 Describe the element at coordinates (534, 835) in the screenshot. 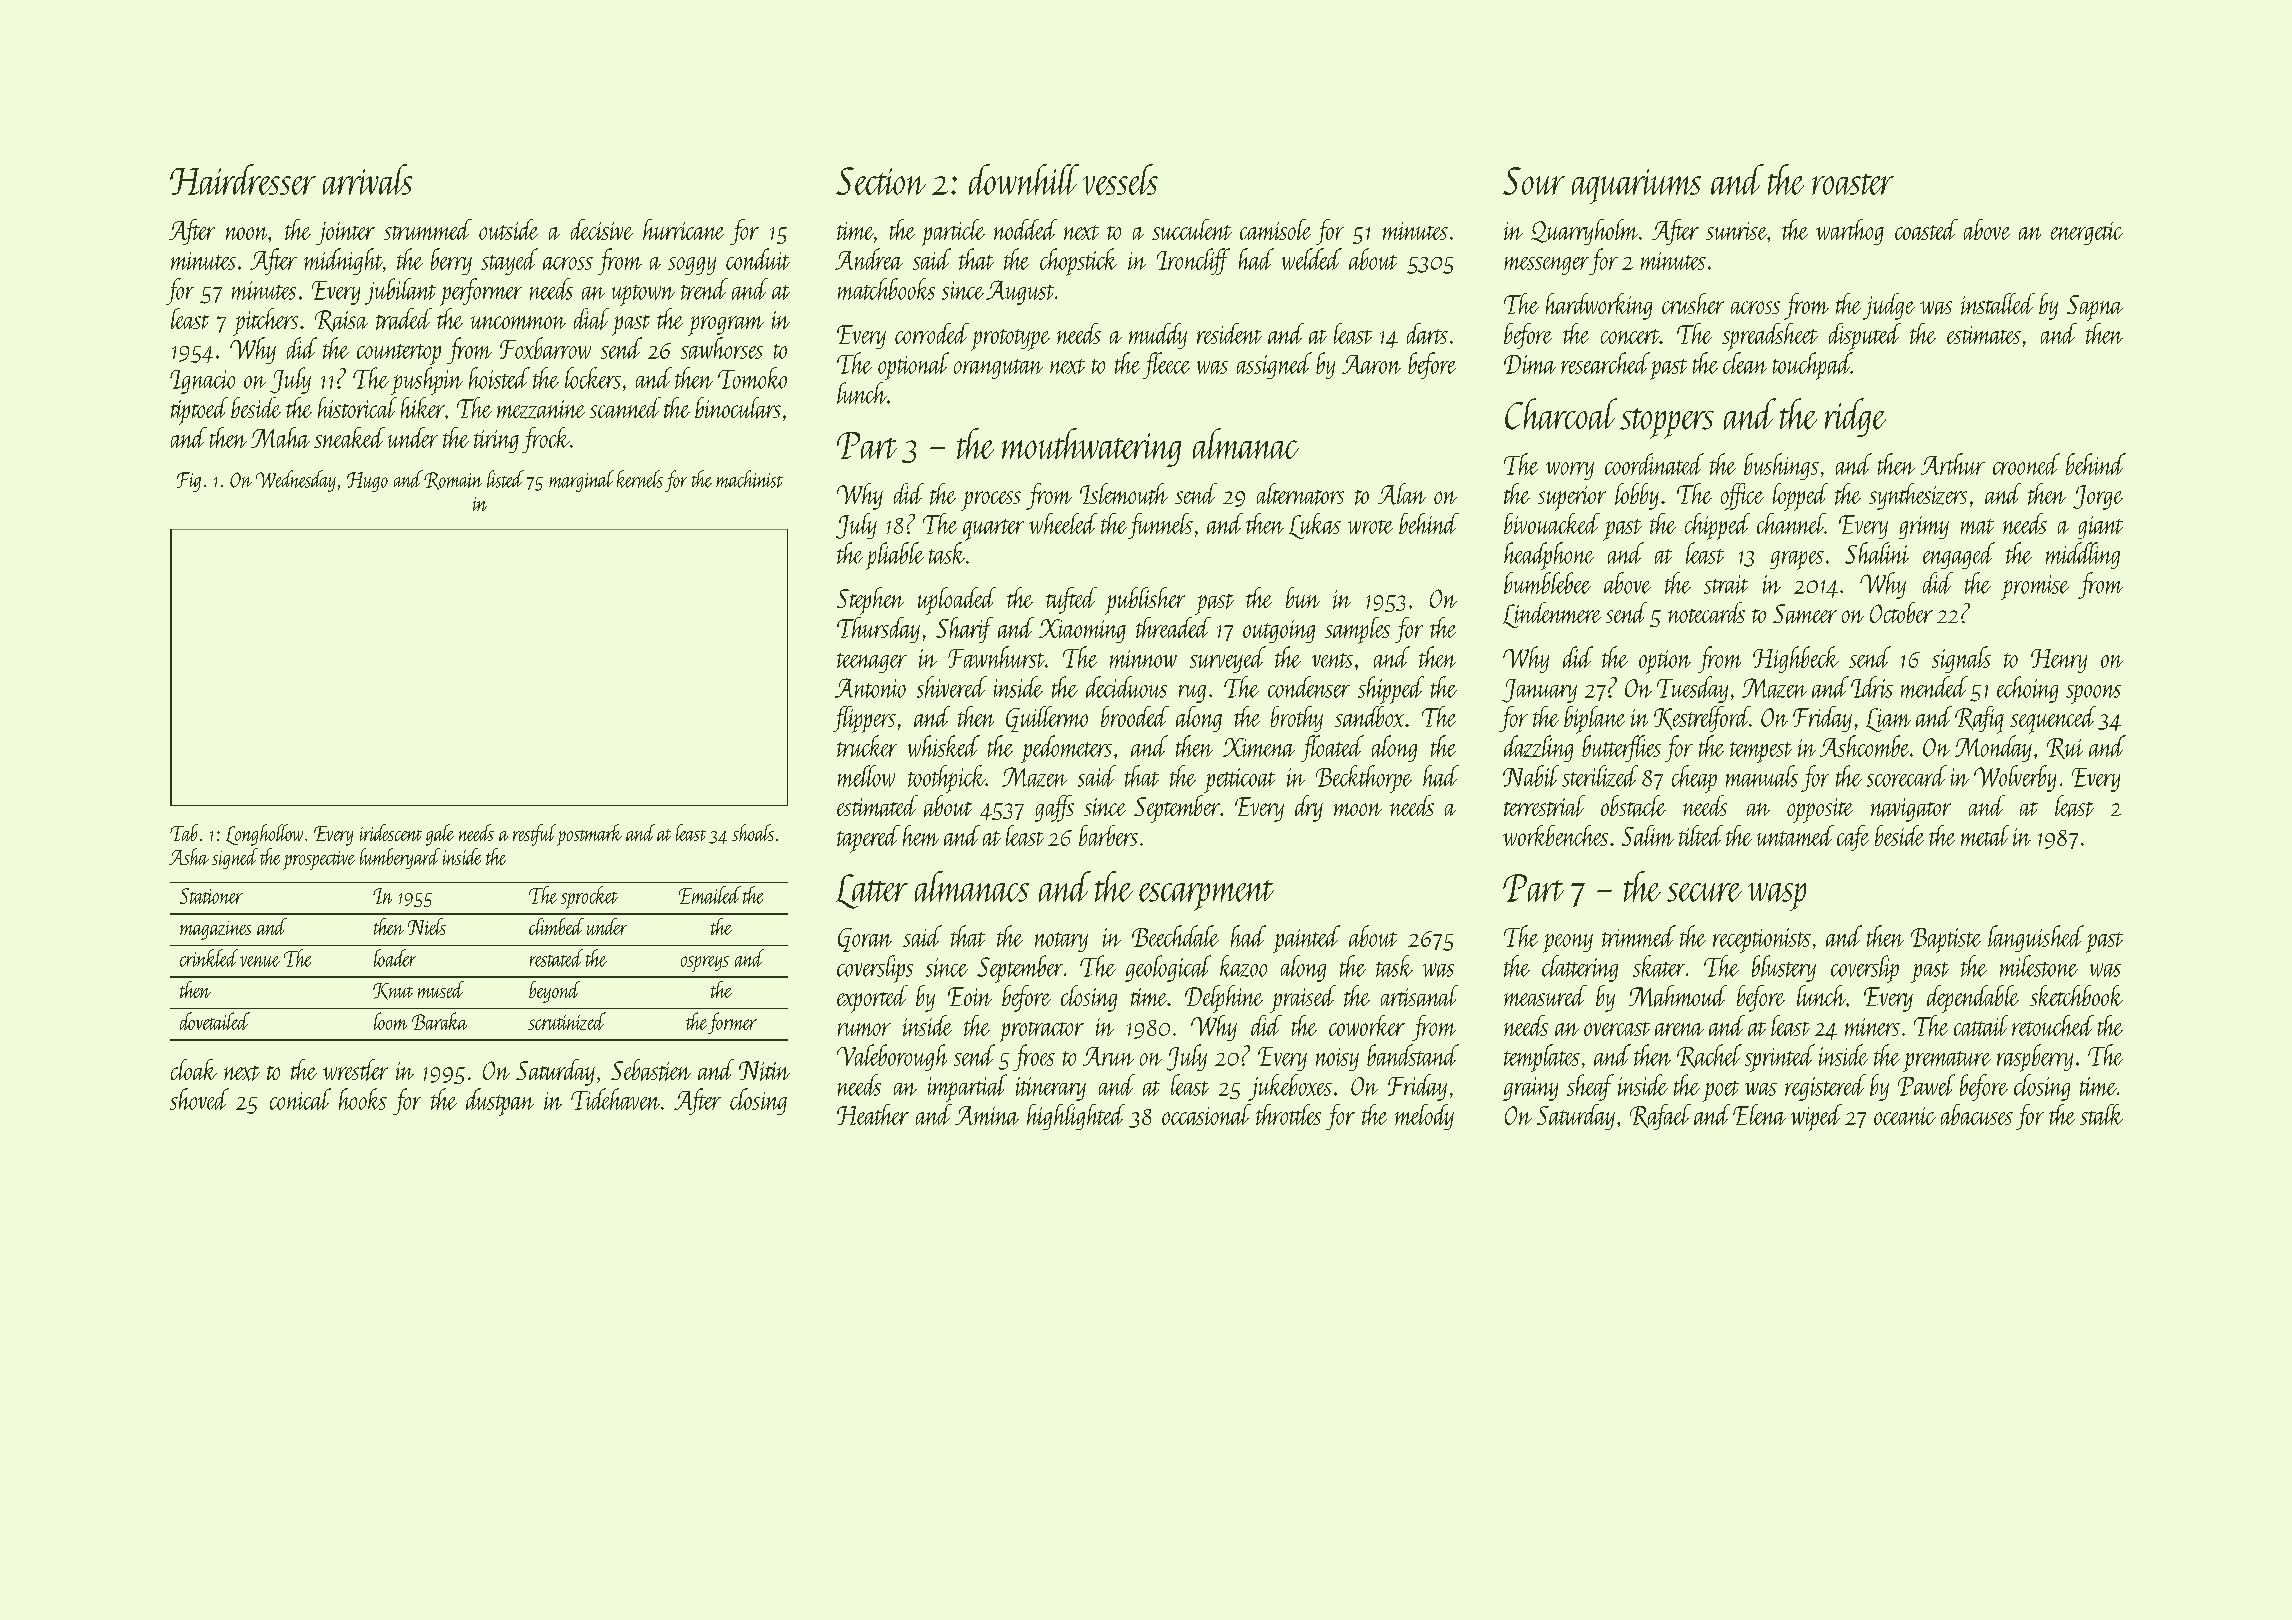

I see `restful` at that location.
